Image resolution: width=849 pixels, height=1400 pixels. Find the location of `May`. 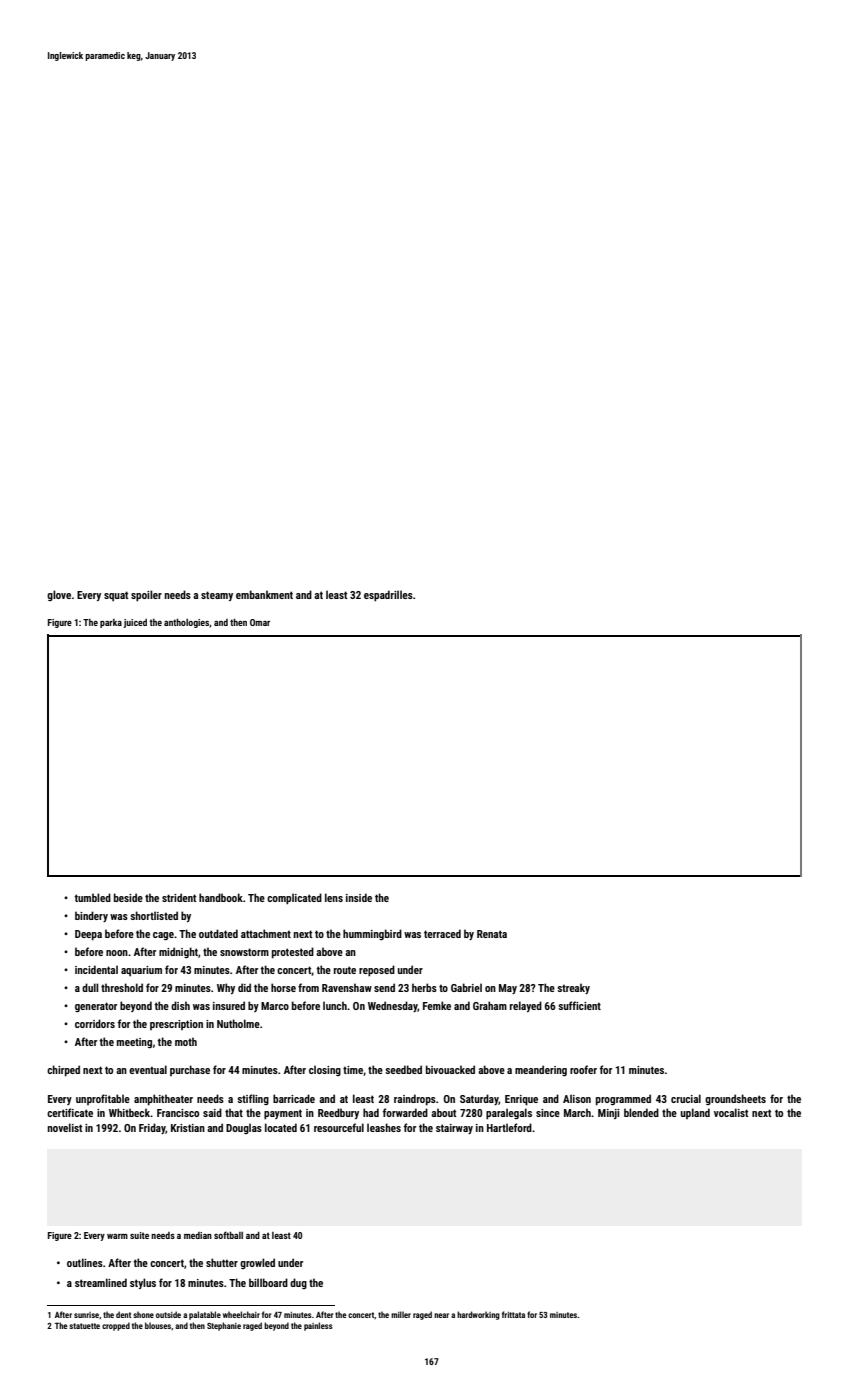

May is located at coordinates (508, 989).
